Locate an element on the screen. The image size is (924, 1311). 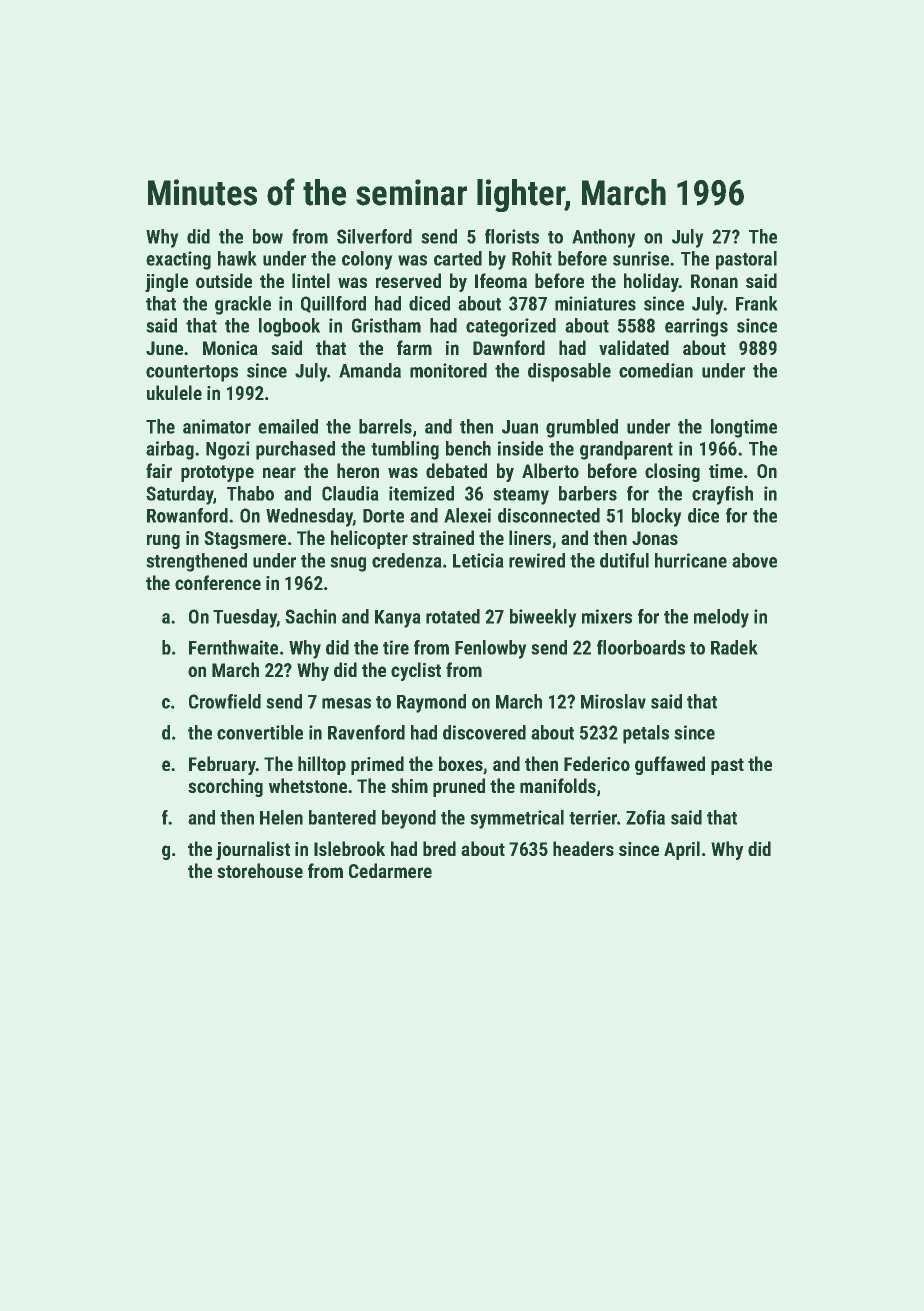
Raymond is located at coordinates (431, 703).
